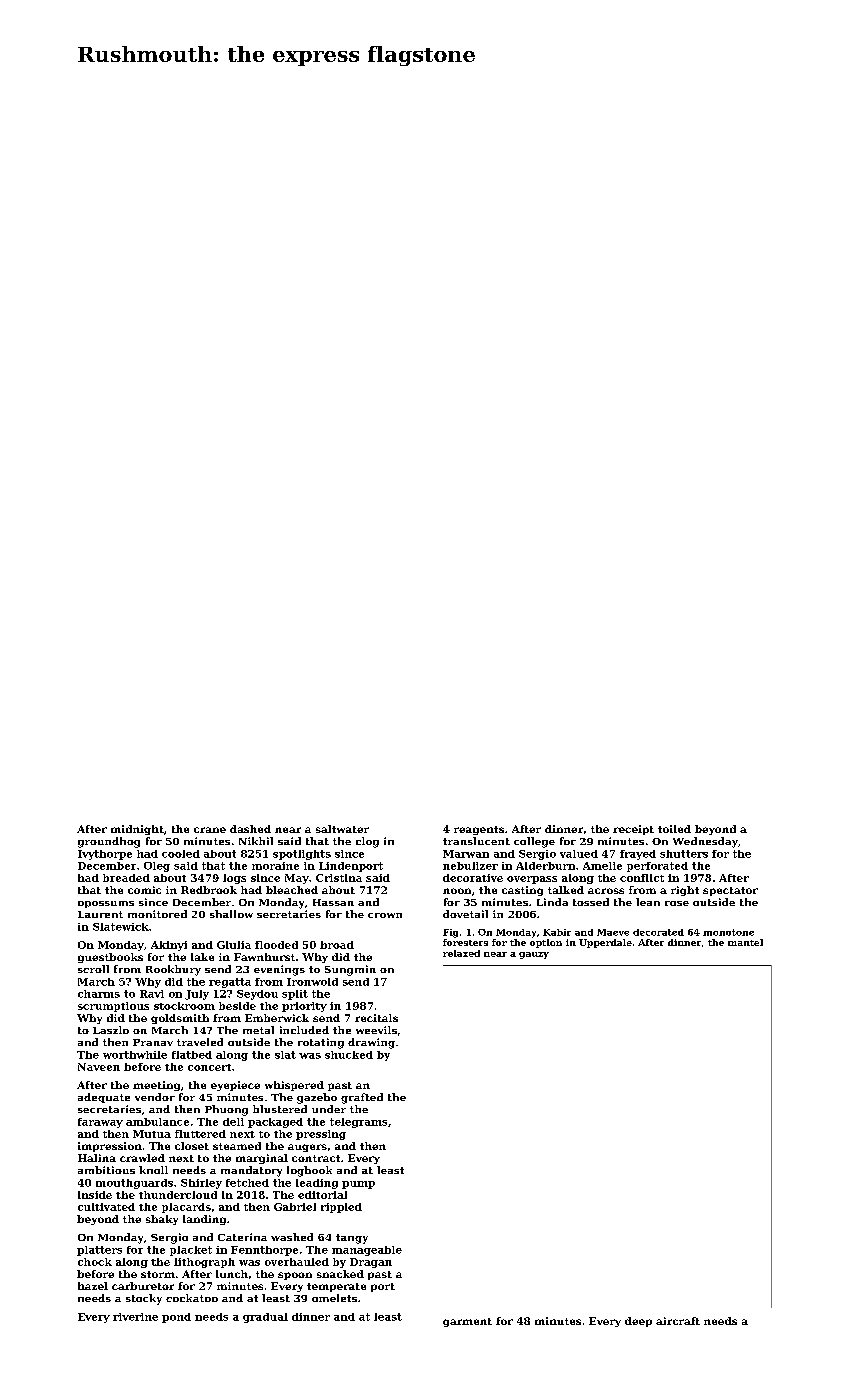  Describe the element at coordinates (358, 1123) in the screenshot. I see `telegrams` at that location.
